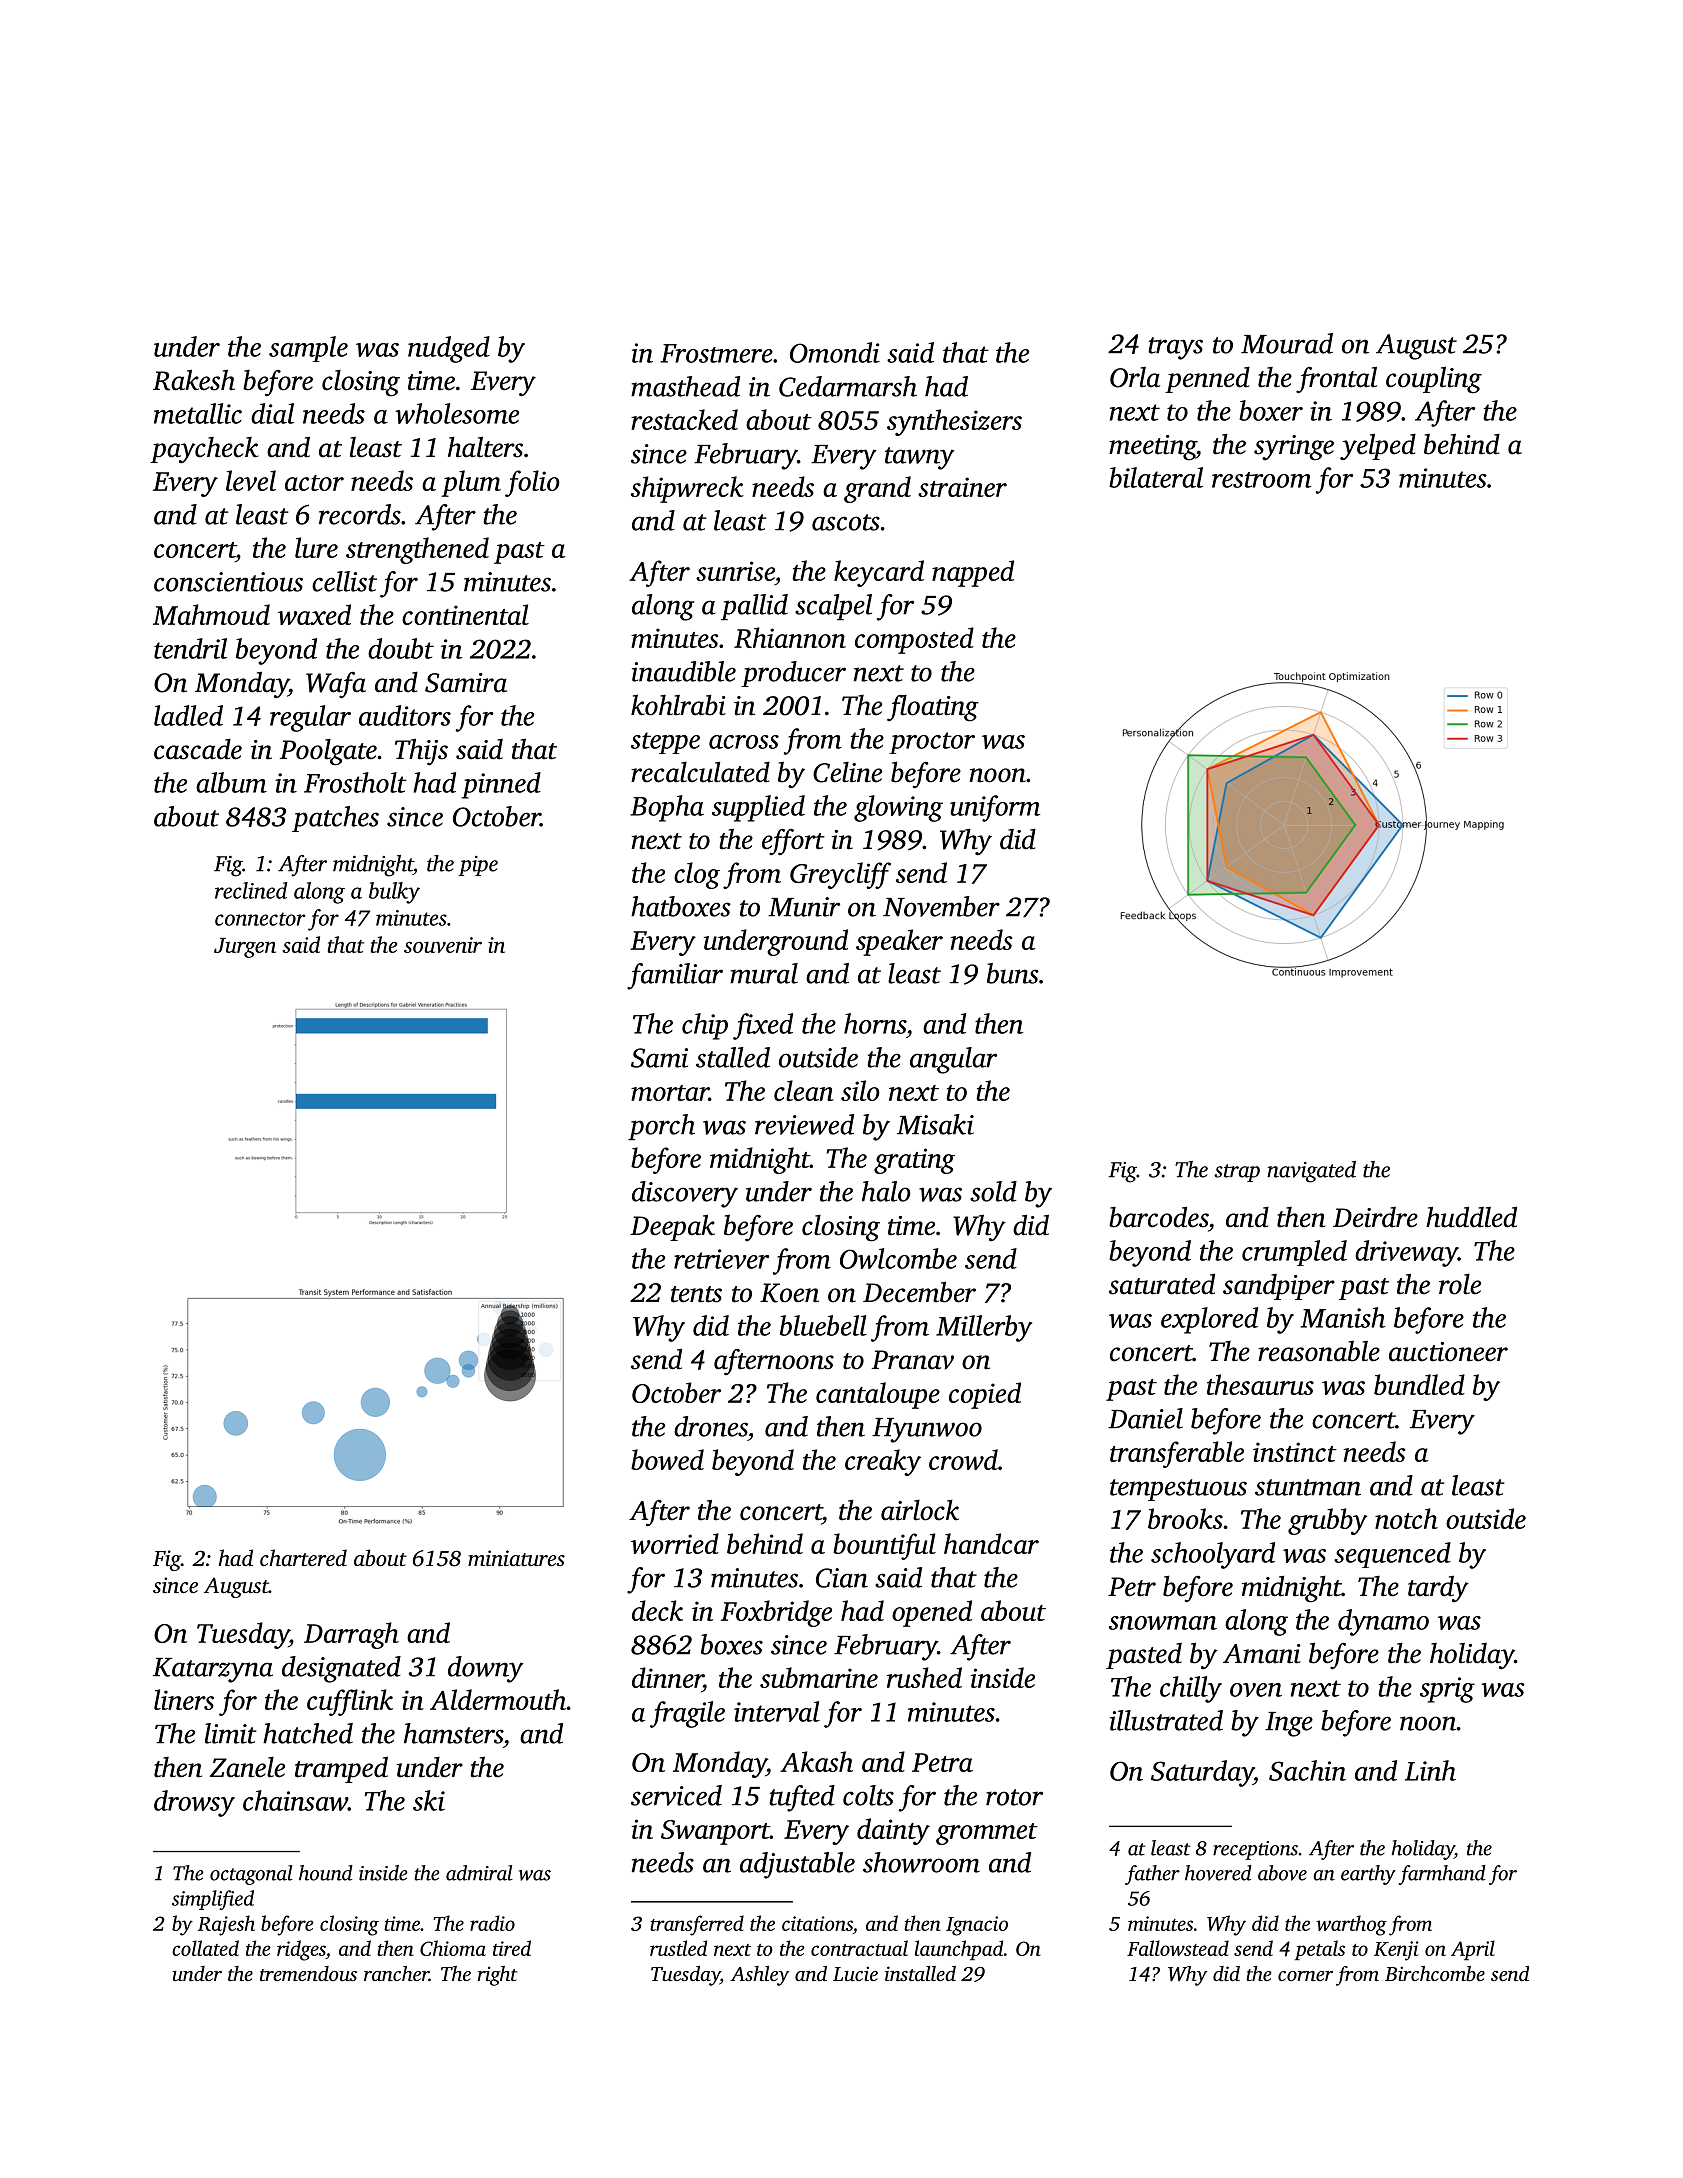  Describe the element at coordinates (1261, 480) in the document. I see `restroom` at that location.
